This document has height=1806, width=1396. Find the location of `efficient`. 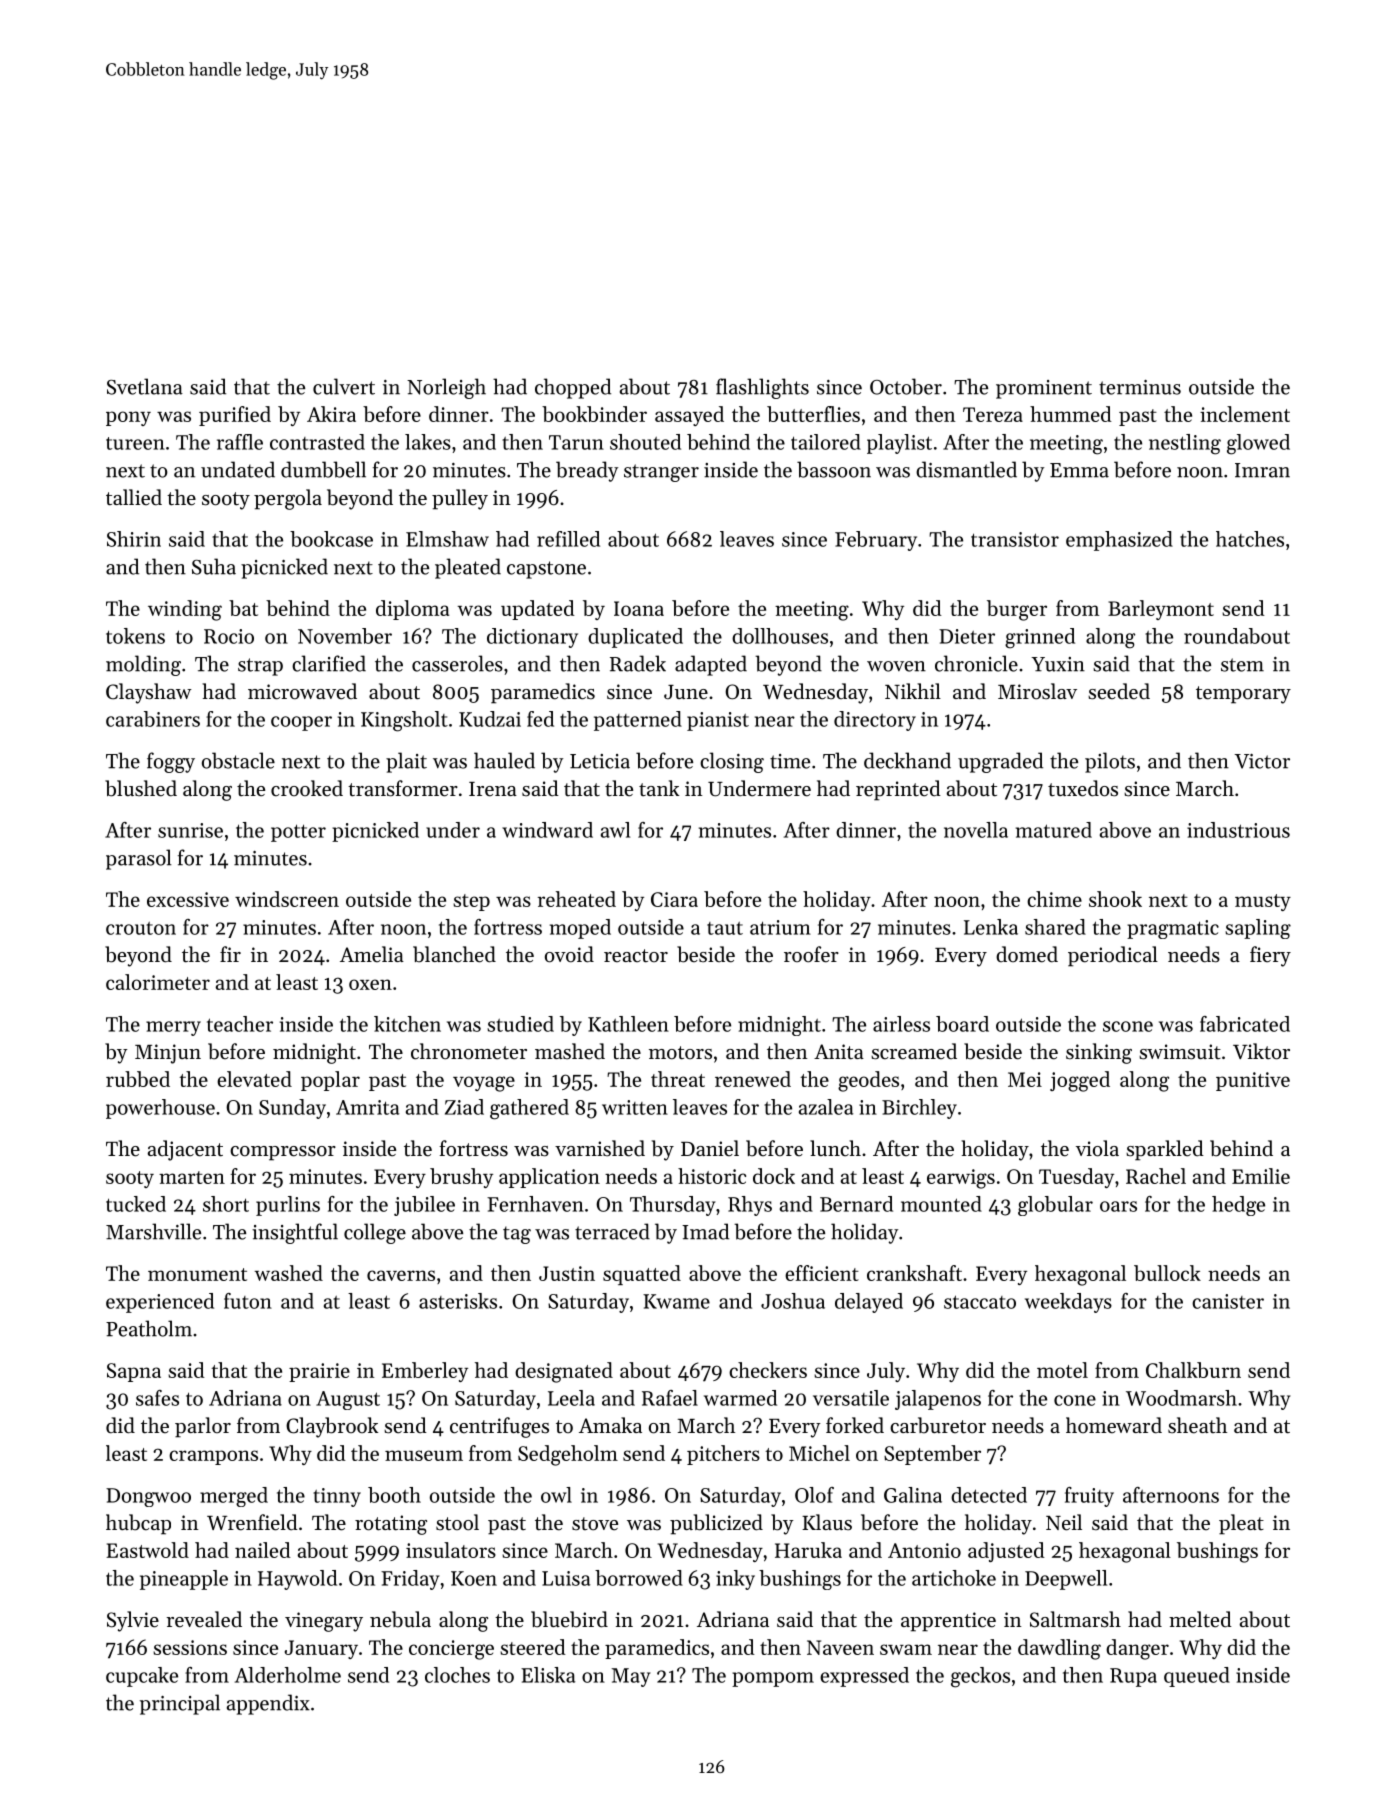

efficient is located at coordinates (822, 1273).
